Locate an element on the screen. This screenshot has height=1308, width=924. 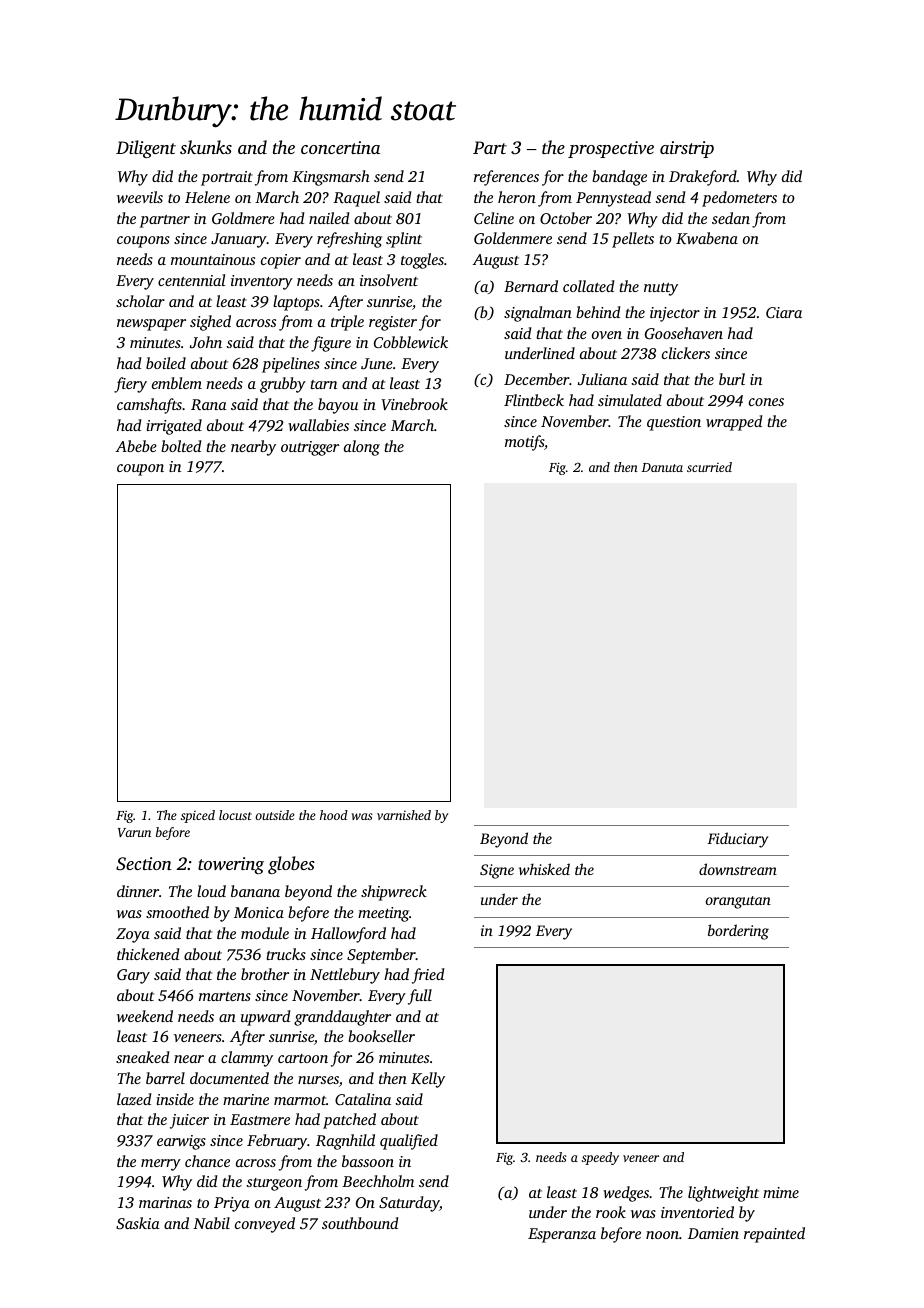
conveyed is located at coordinates (265, 1225).
